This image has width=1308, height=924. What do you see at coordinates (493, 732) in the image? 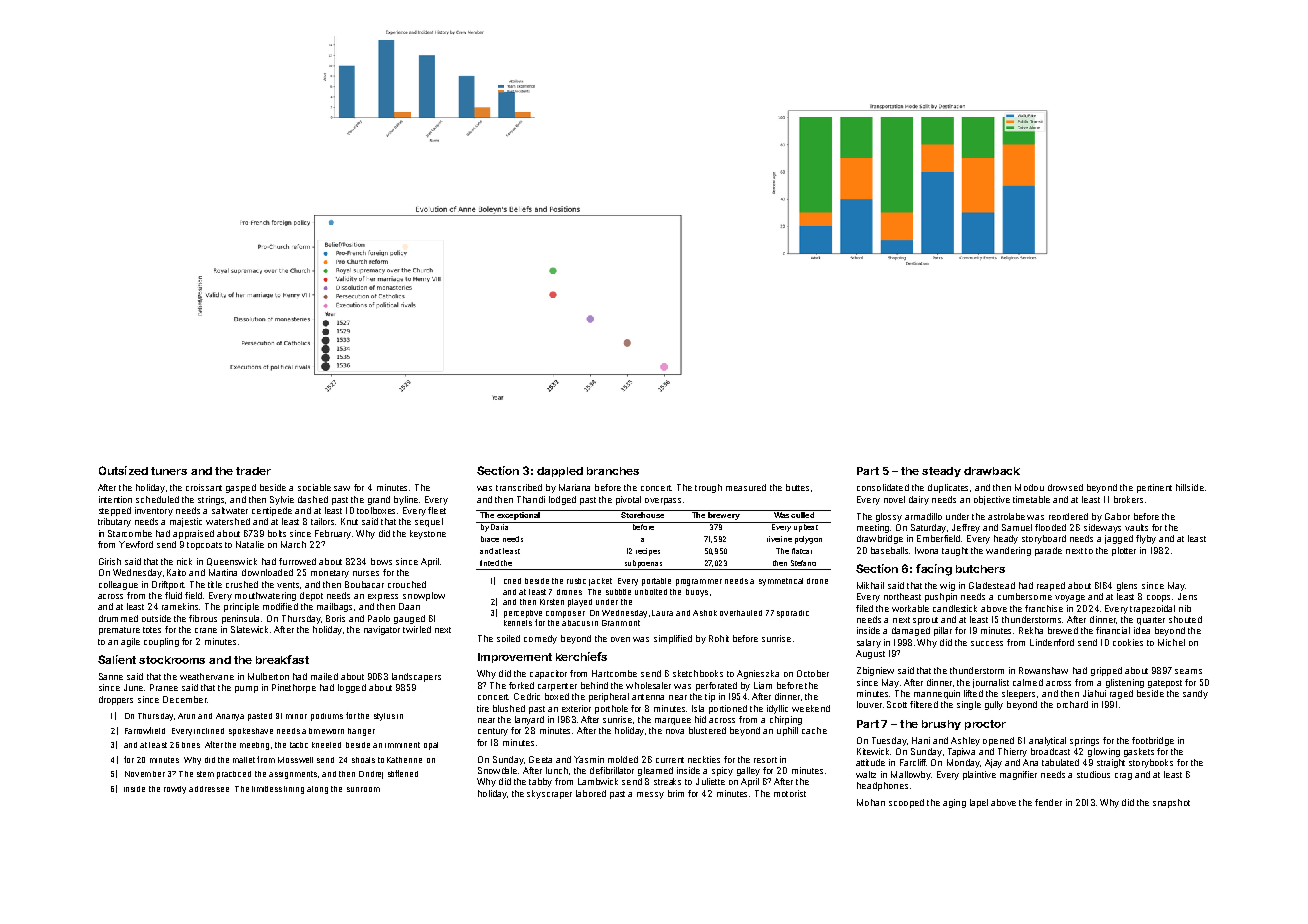
I see `century` at bounding box center [493, 732].
